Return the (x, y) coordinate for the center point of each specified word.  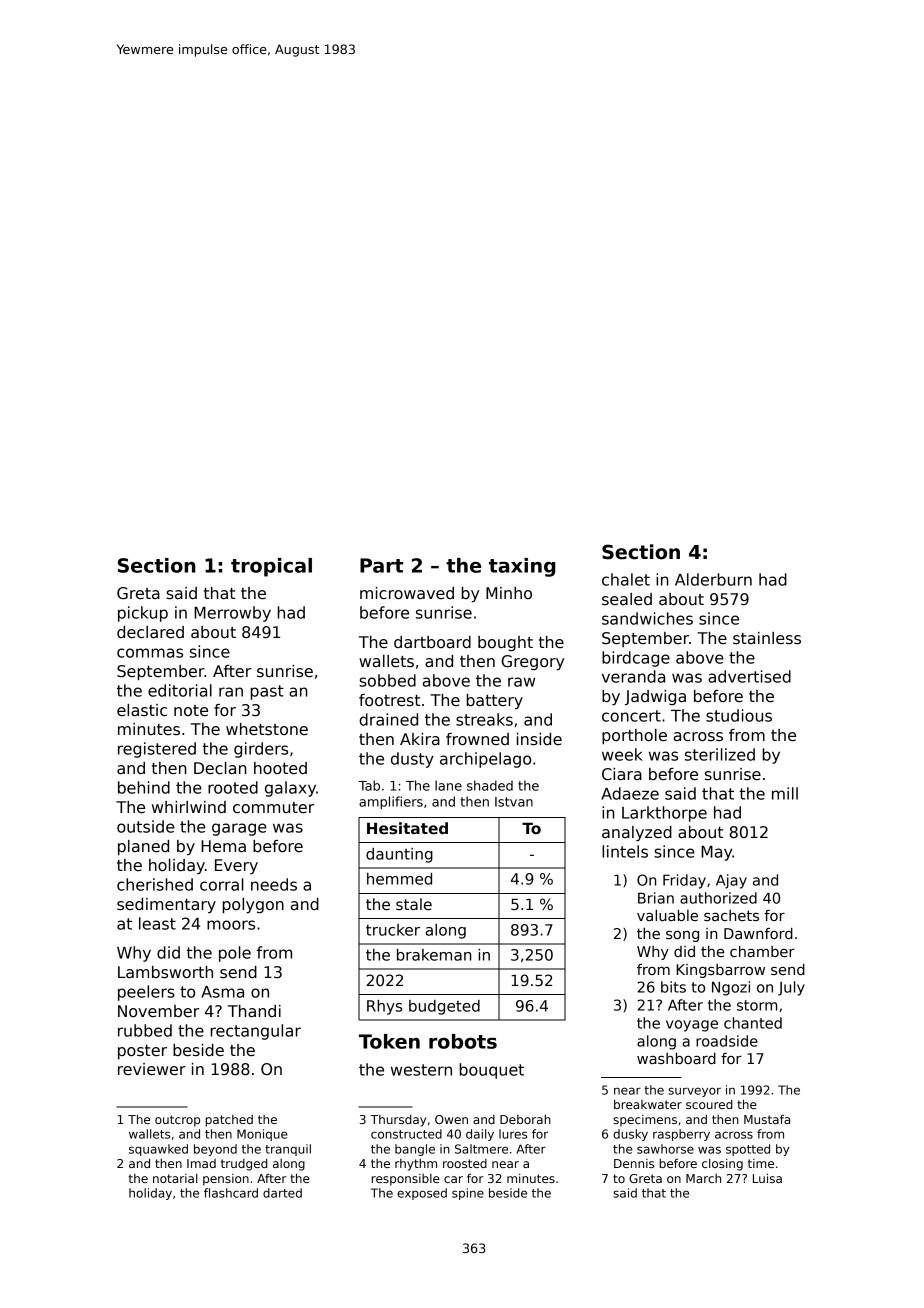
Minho (509, 593)
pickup (143, 614)
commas (150, 653)
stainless (767, 638)
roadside (727, 1041)
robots (463, 1041)
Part (381, 565)
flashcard (231, 1193)
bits (673, 987)
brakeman (434, 955)
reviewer (152, 1069)
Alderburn (713, 579)
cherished (155, 884)
